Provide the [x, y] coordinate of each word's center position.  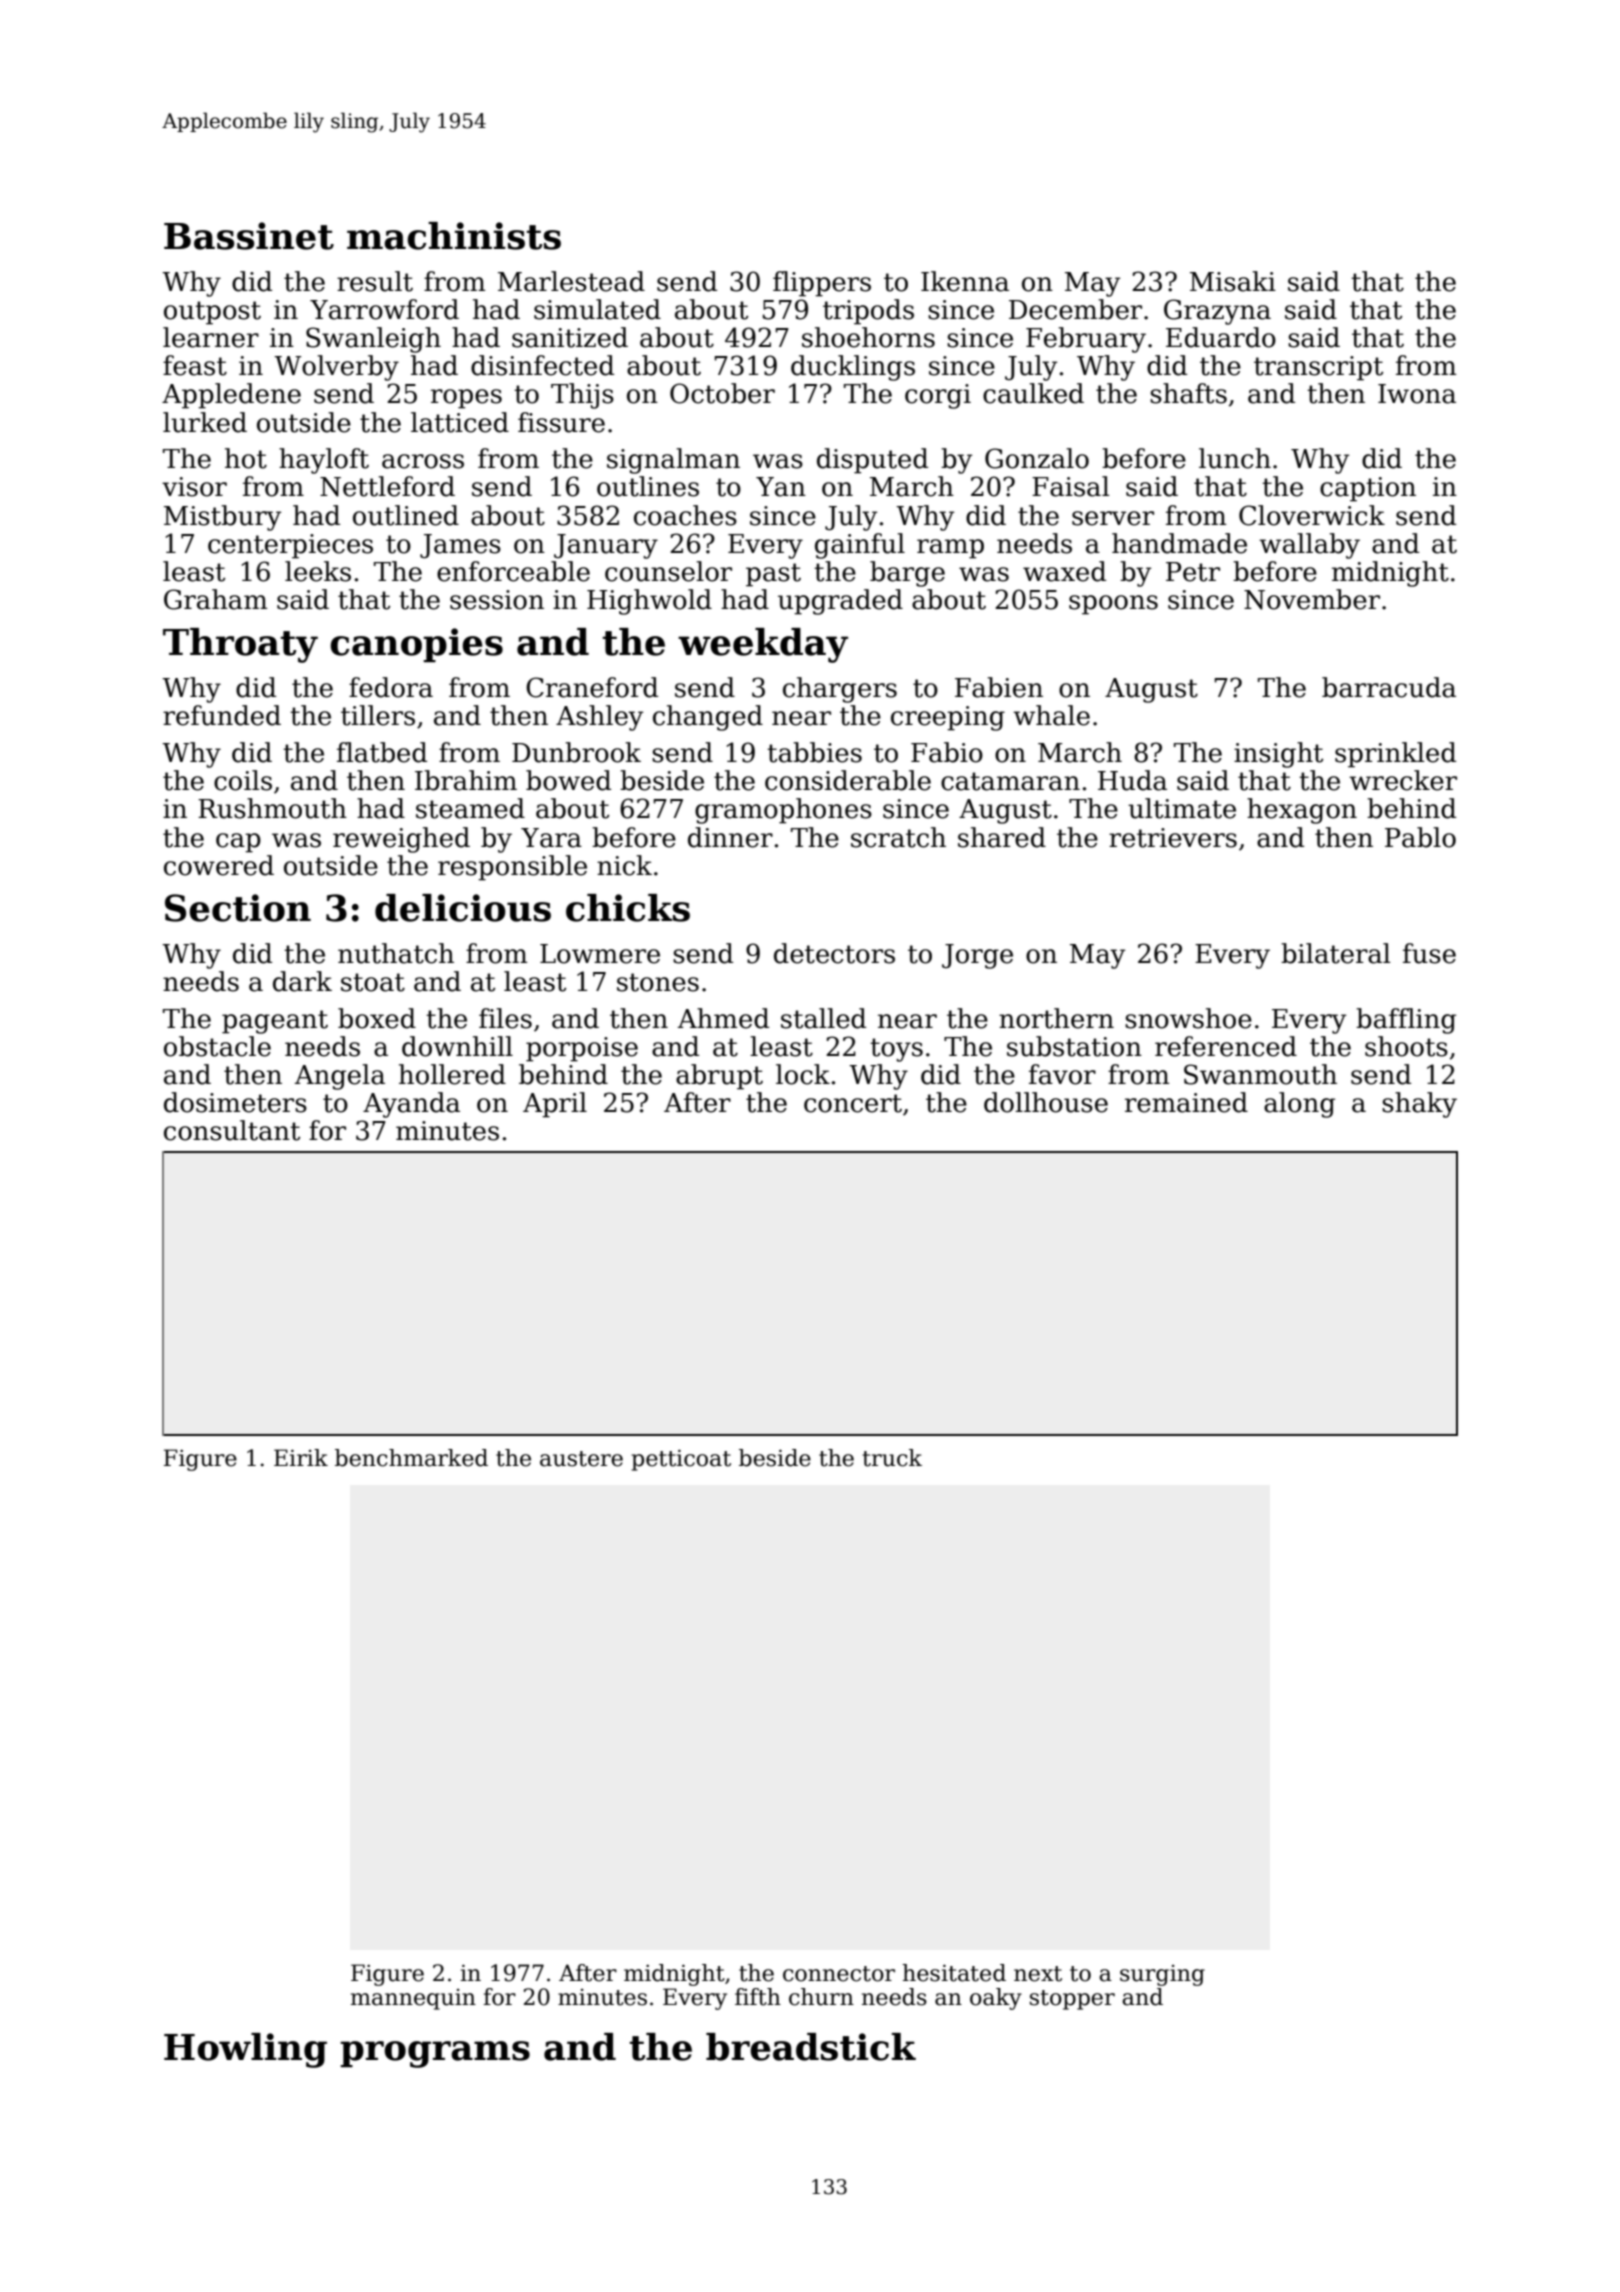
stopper [1072, 2000]
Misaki [1233, 281]
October [722, 393]
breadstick [811, 2047]
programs [435, 2054]
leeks [318, 571]
